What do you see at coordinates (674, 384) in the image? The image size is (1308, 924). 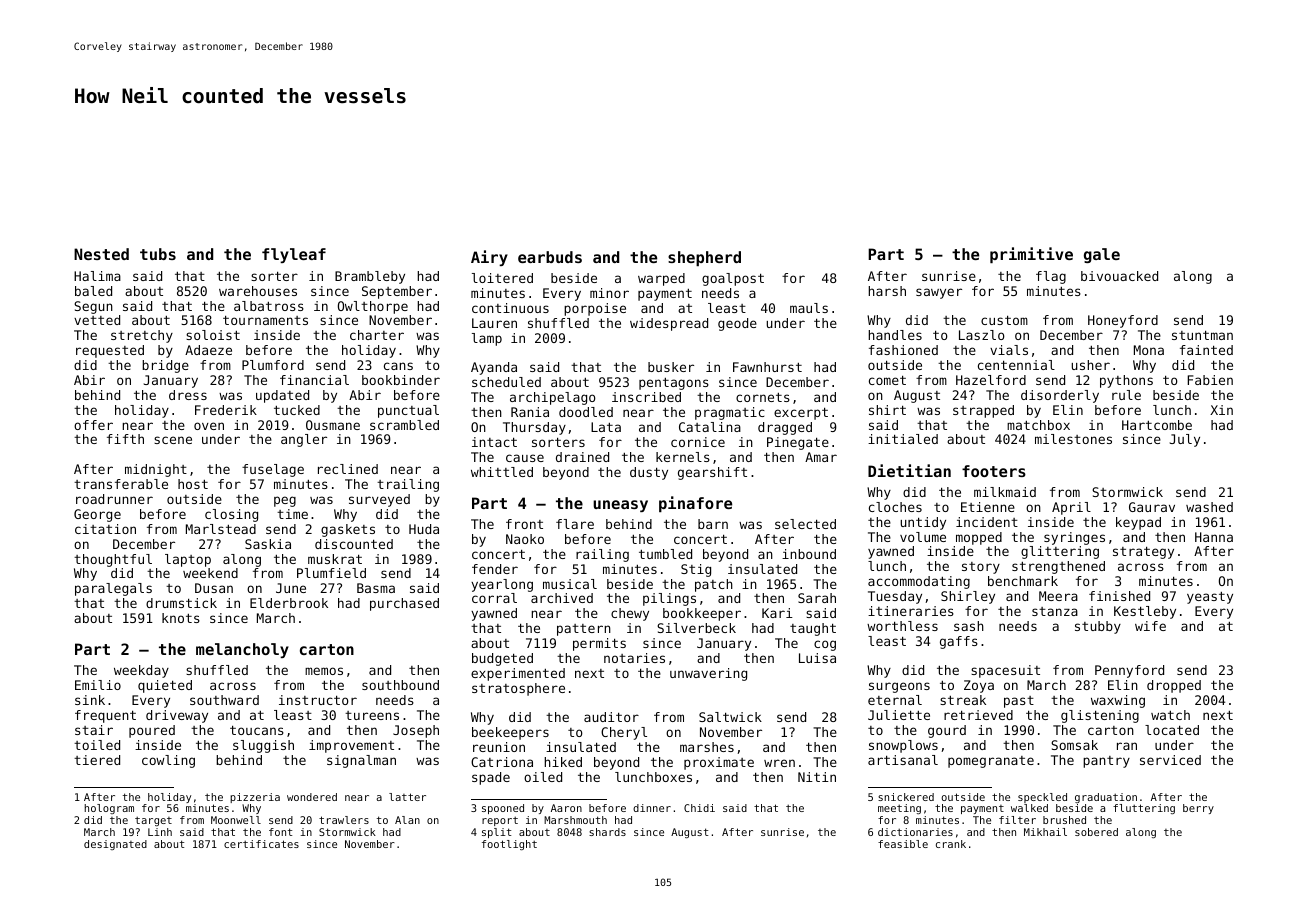 I see `pentagons` at bounding box center [674, 384].
